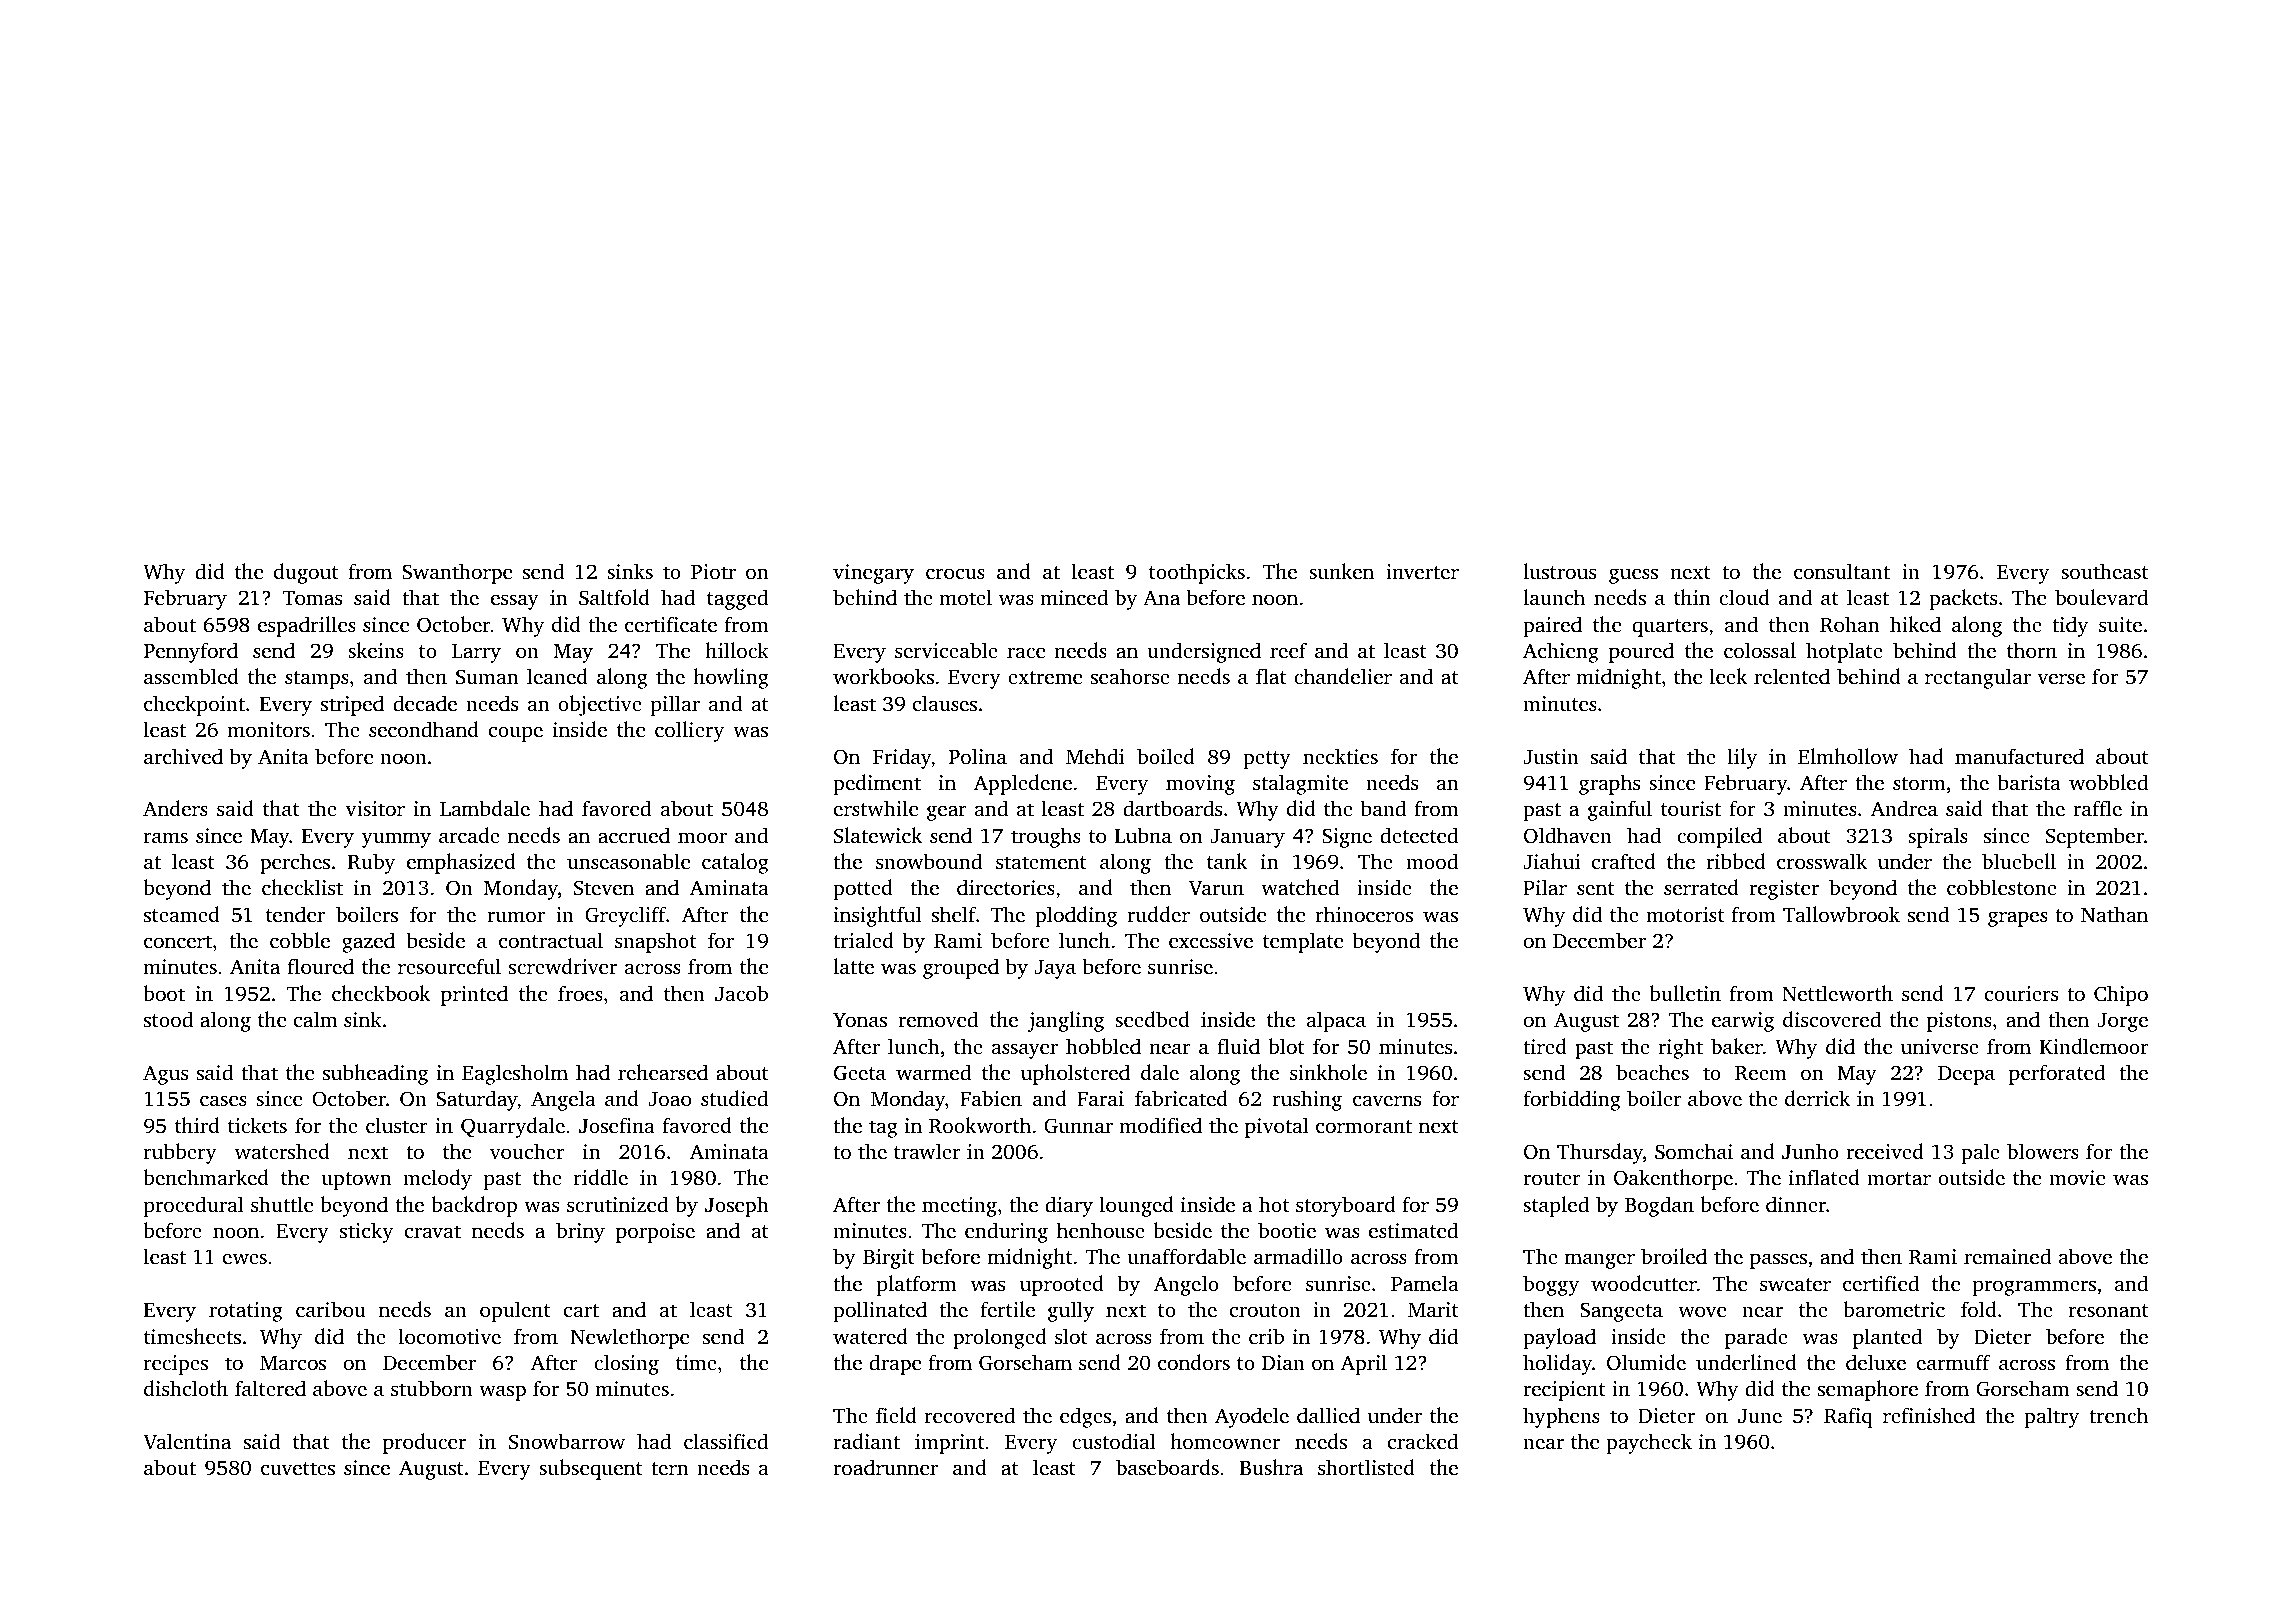  I want to click on stapled, so click(1556, 1206).
